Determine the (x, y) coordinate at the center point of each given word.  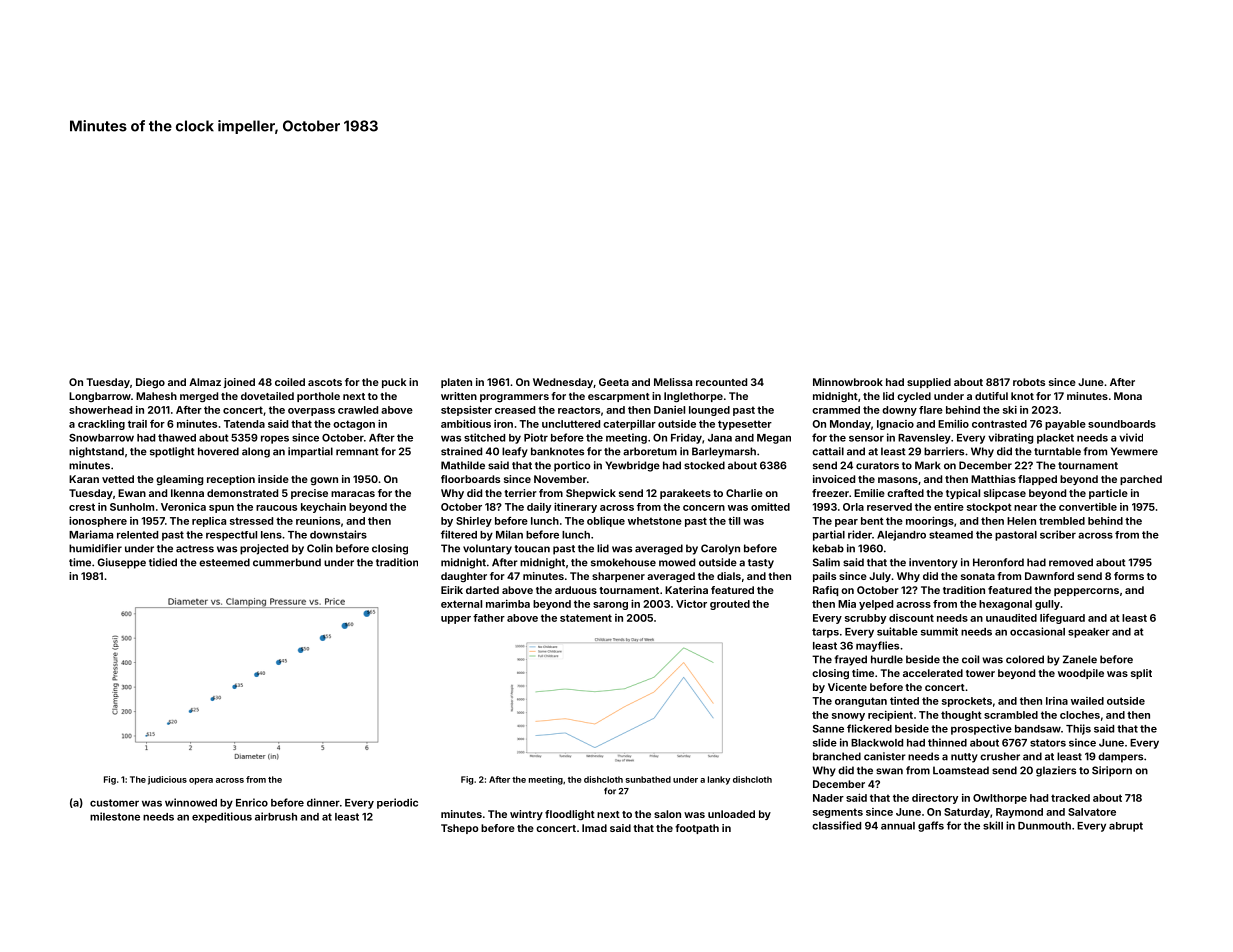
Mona (1128, 396)
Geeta (614, 382)
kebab (828, 548)
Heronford (998, 562)
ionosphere (98, 521)
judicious (167, 780)
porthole (318, 397)
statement (586, 618)
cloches (1080, 715)
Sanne (828, 729)
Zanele (1080, 659)
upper (456, 620)
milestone (115, 816)
